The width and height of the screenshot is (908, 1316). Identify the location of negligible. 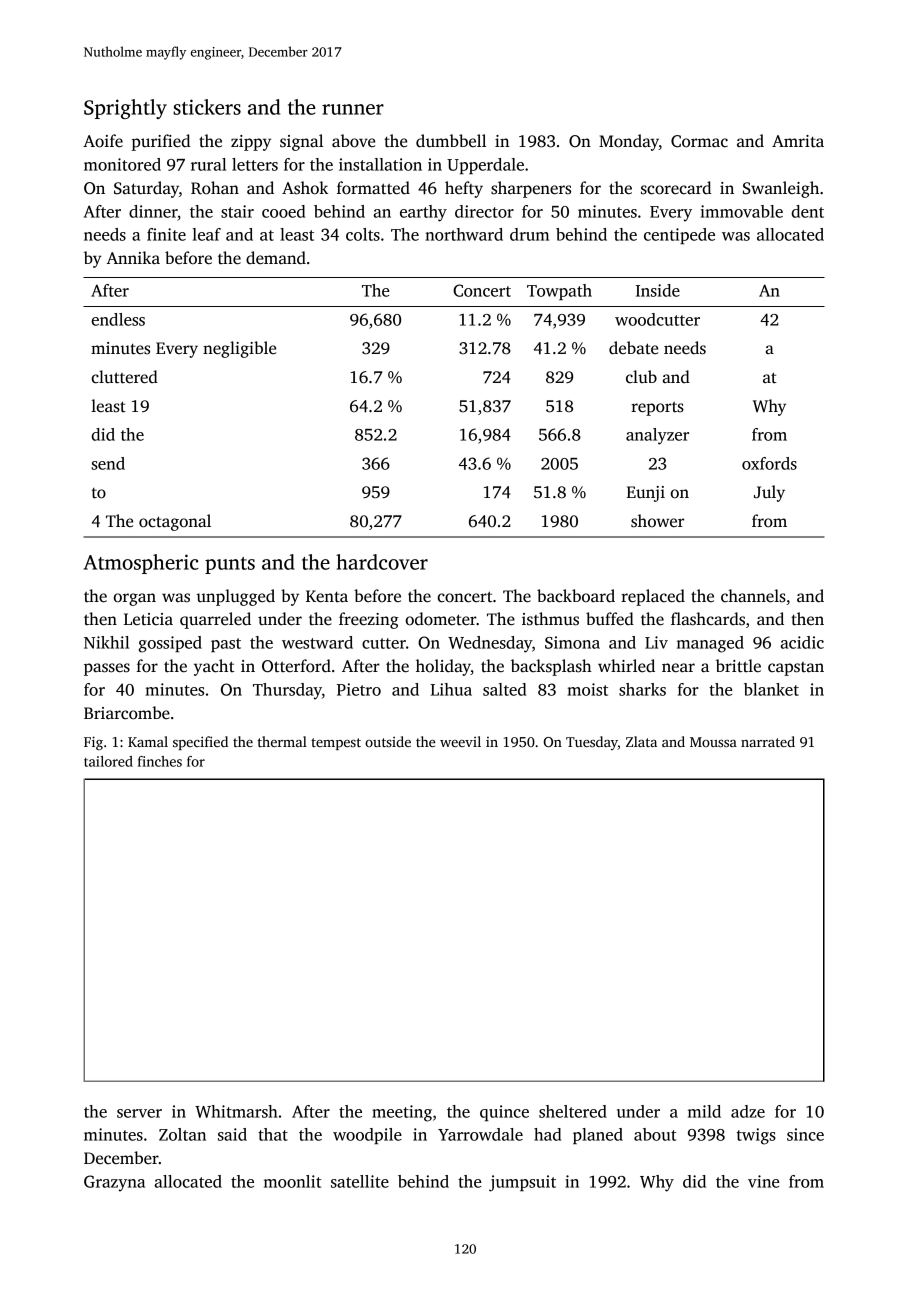
(239, 349).
